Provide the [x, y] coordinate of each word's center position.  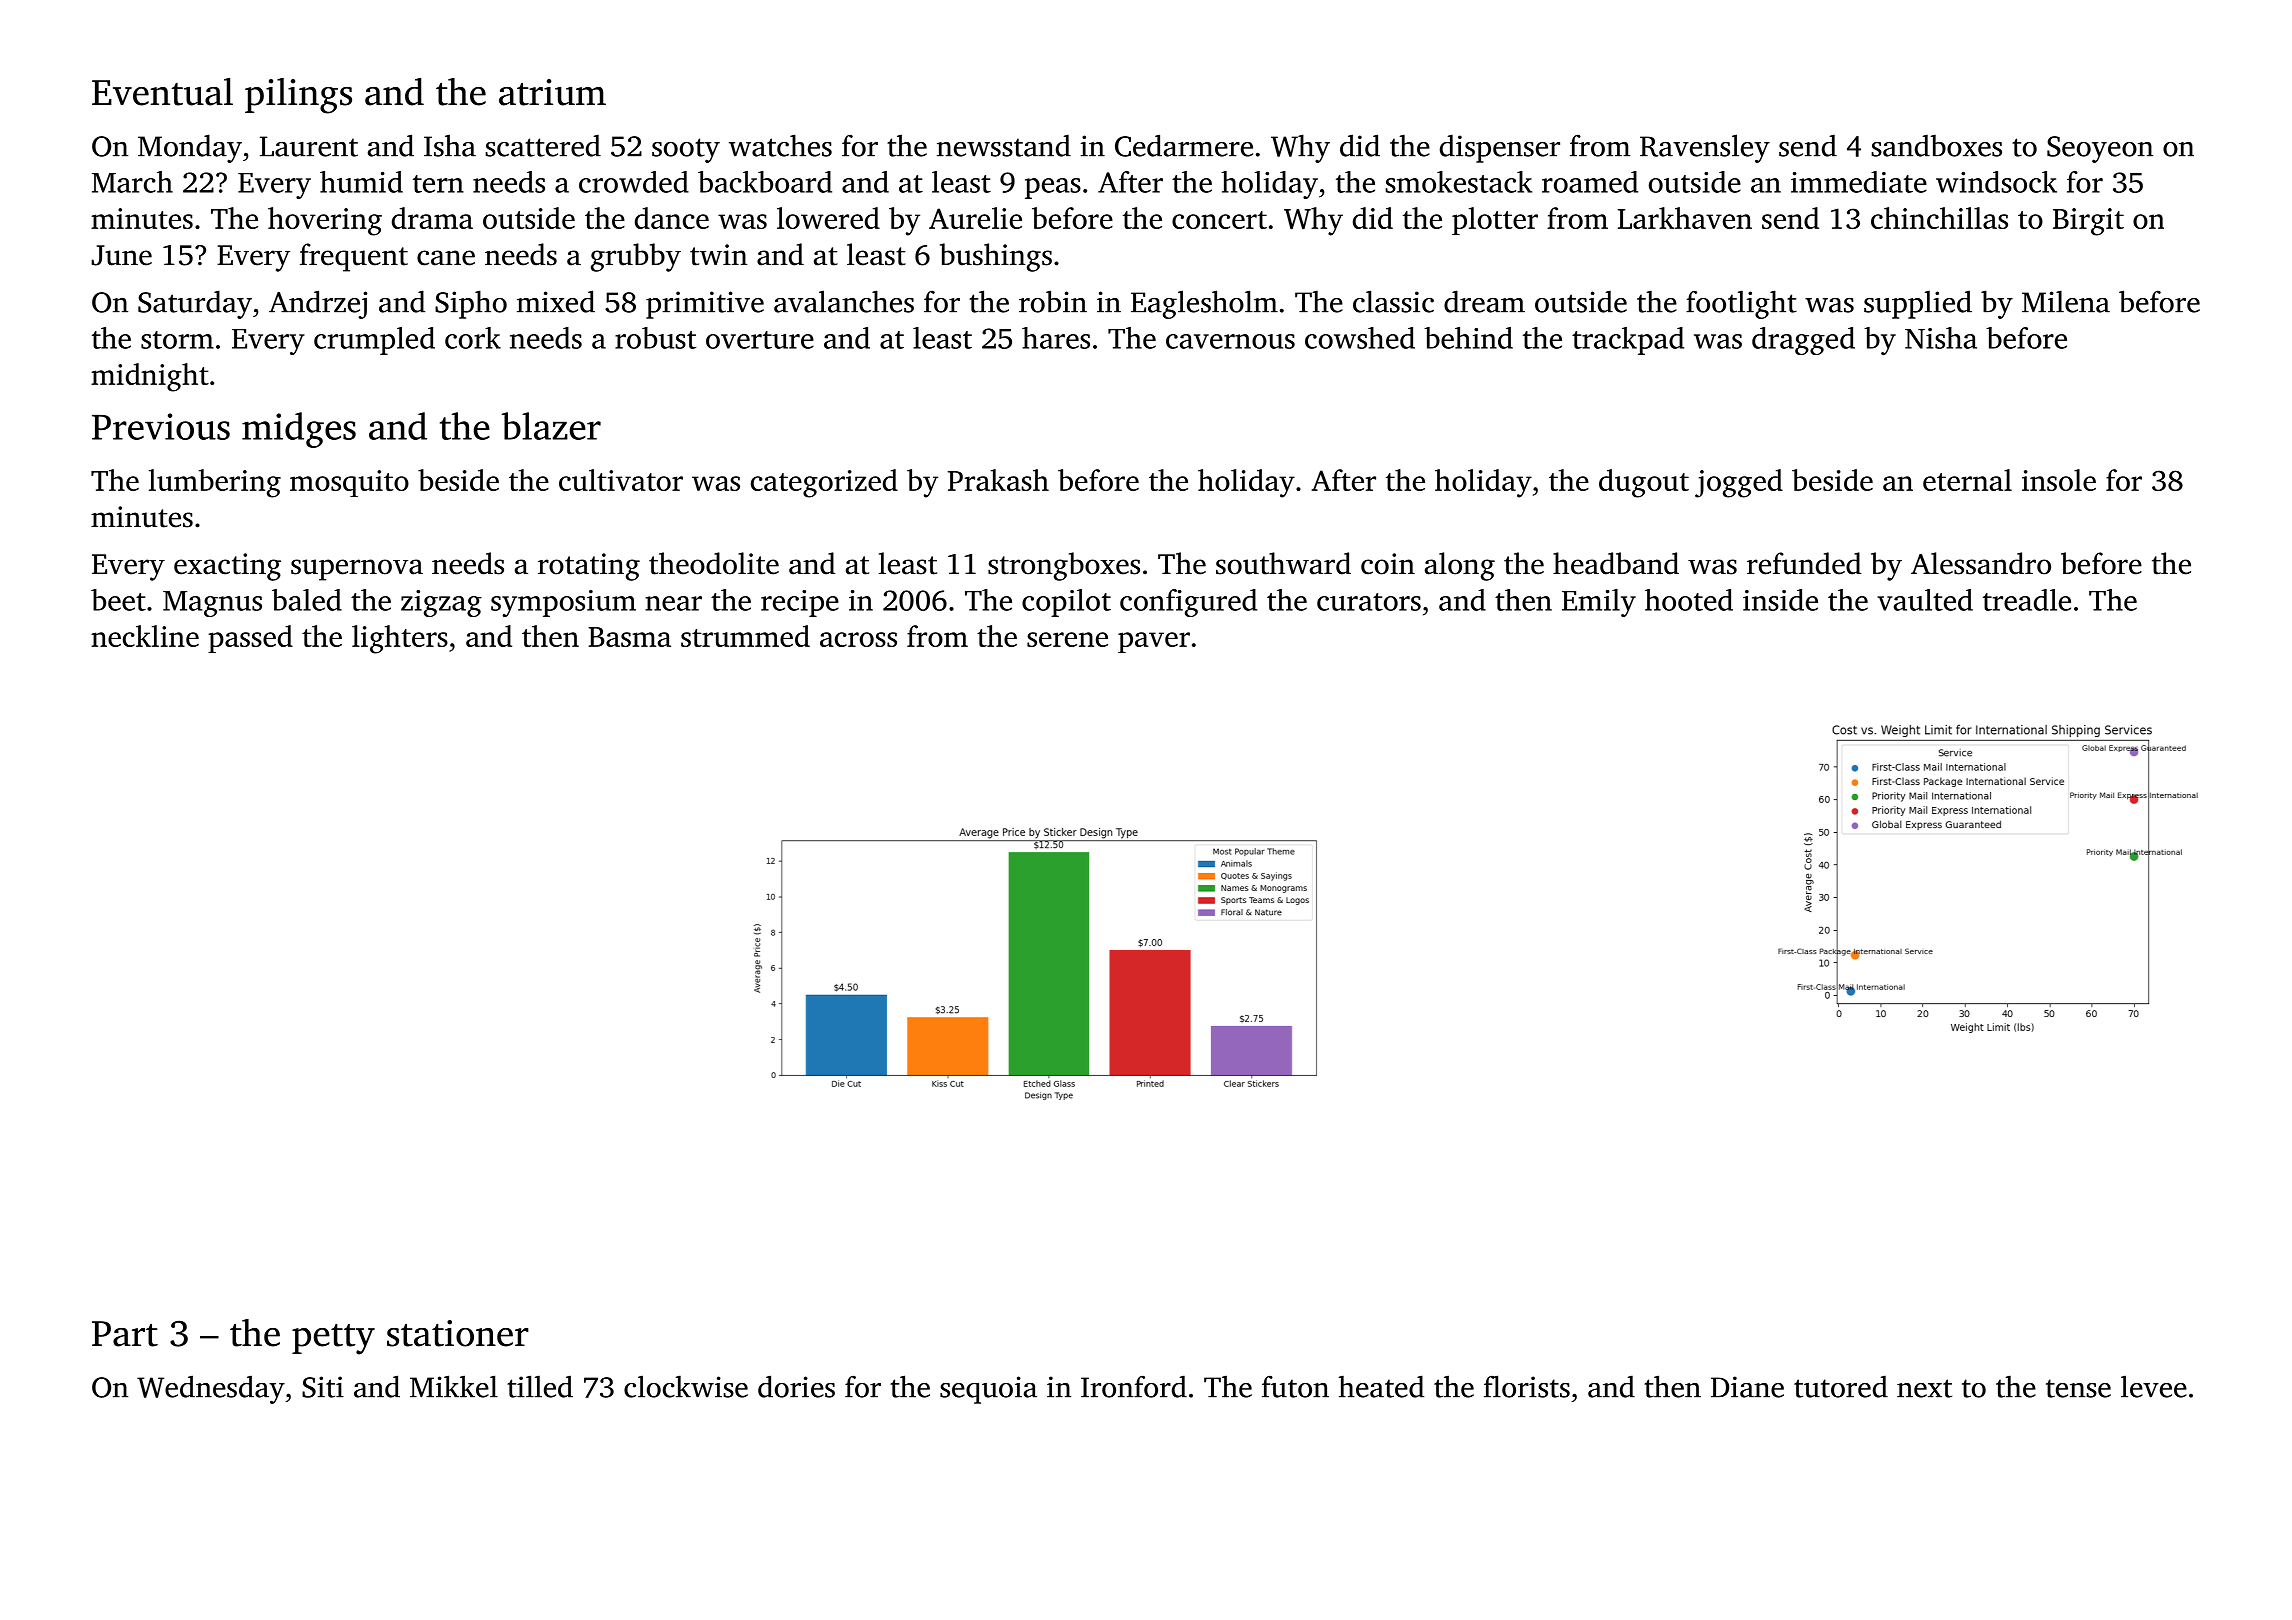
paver [1154, 642]
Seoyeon [2100, 149]
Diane [1747, 1387]
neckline [145, 636]
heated [1381, 1386]
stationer [458, 1333]
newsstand [1004, 145]
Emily [1599, 603]
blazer [551, 426]
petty [333, 1339]
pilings [298, 96]
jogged [1739, 483]
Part [125, 1334]
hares [1056, 338]
